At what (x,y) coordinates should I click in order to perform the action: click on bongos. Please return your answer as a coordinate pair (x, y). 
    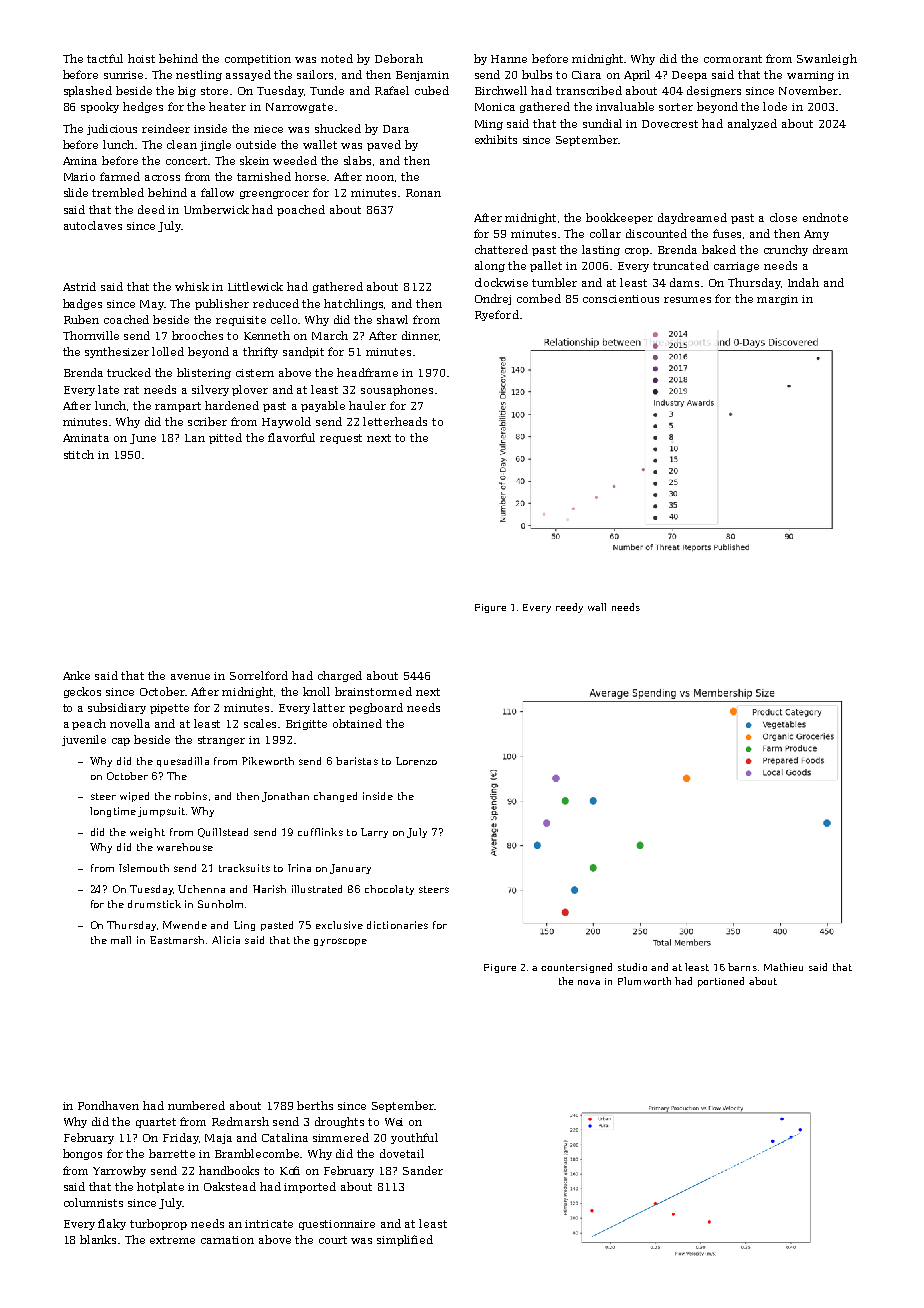
    Looking at the image, I should click on (82, 1154).
